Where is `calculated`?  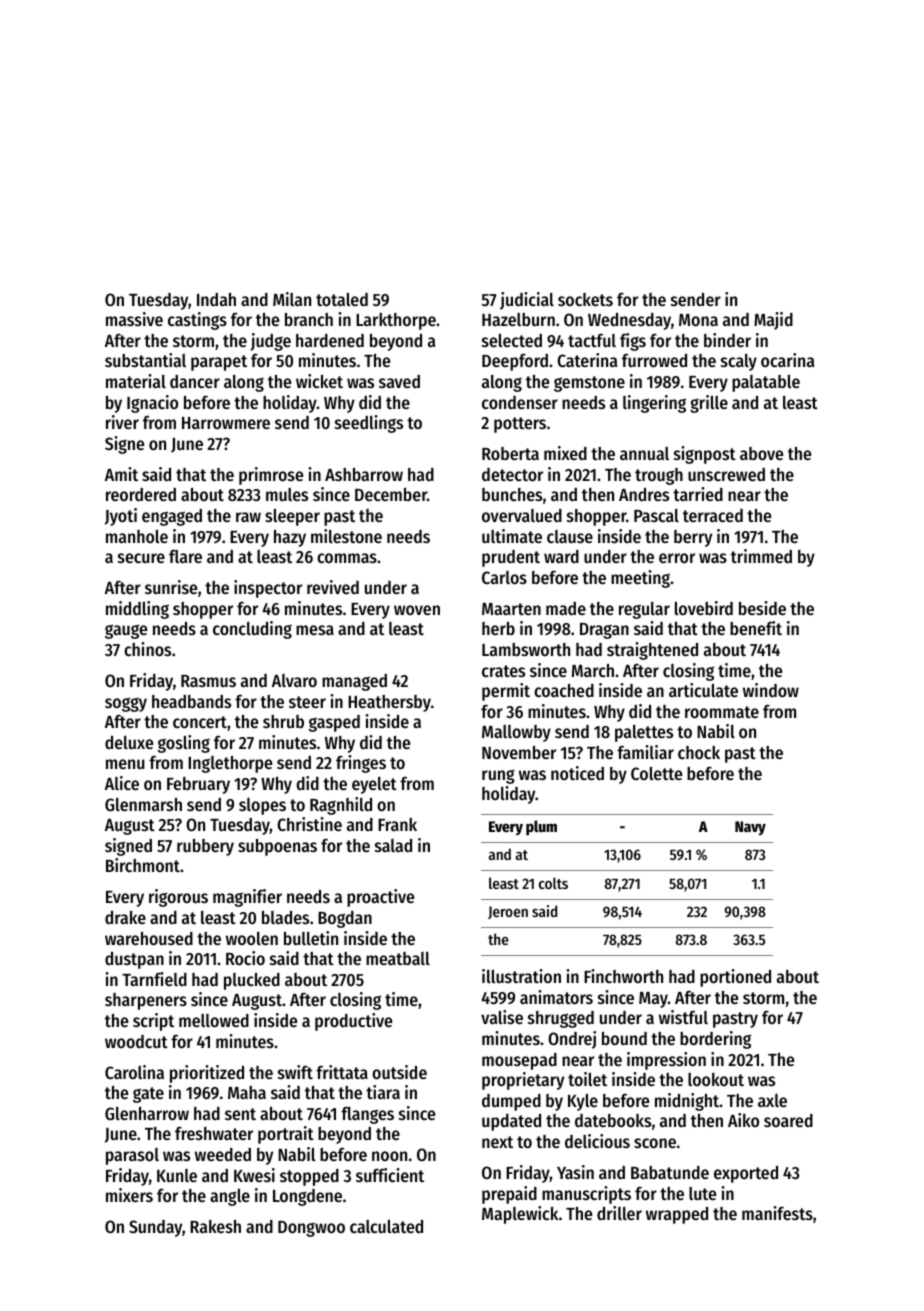
calculated is located at coordinates (386, 1226).
